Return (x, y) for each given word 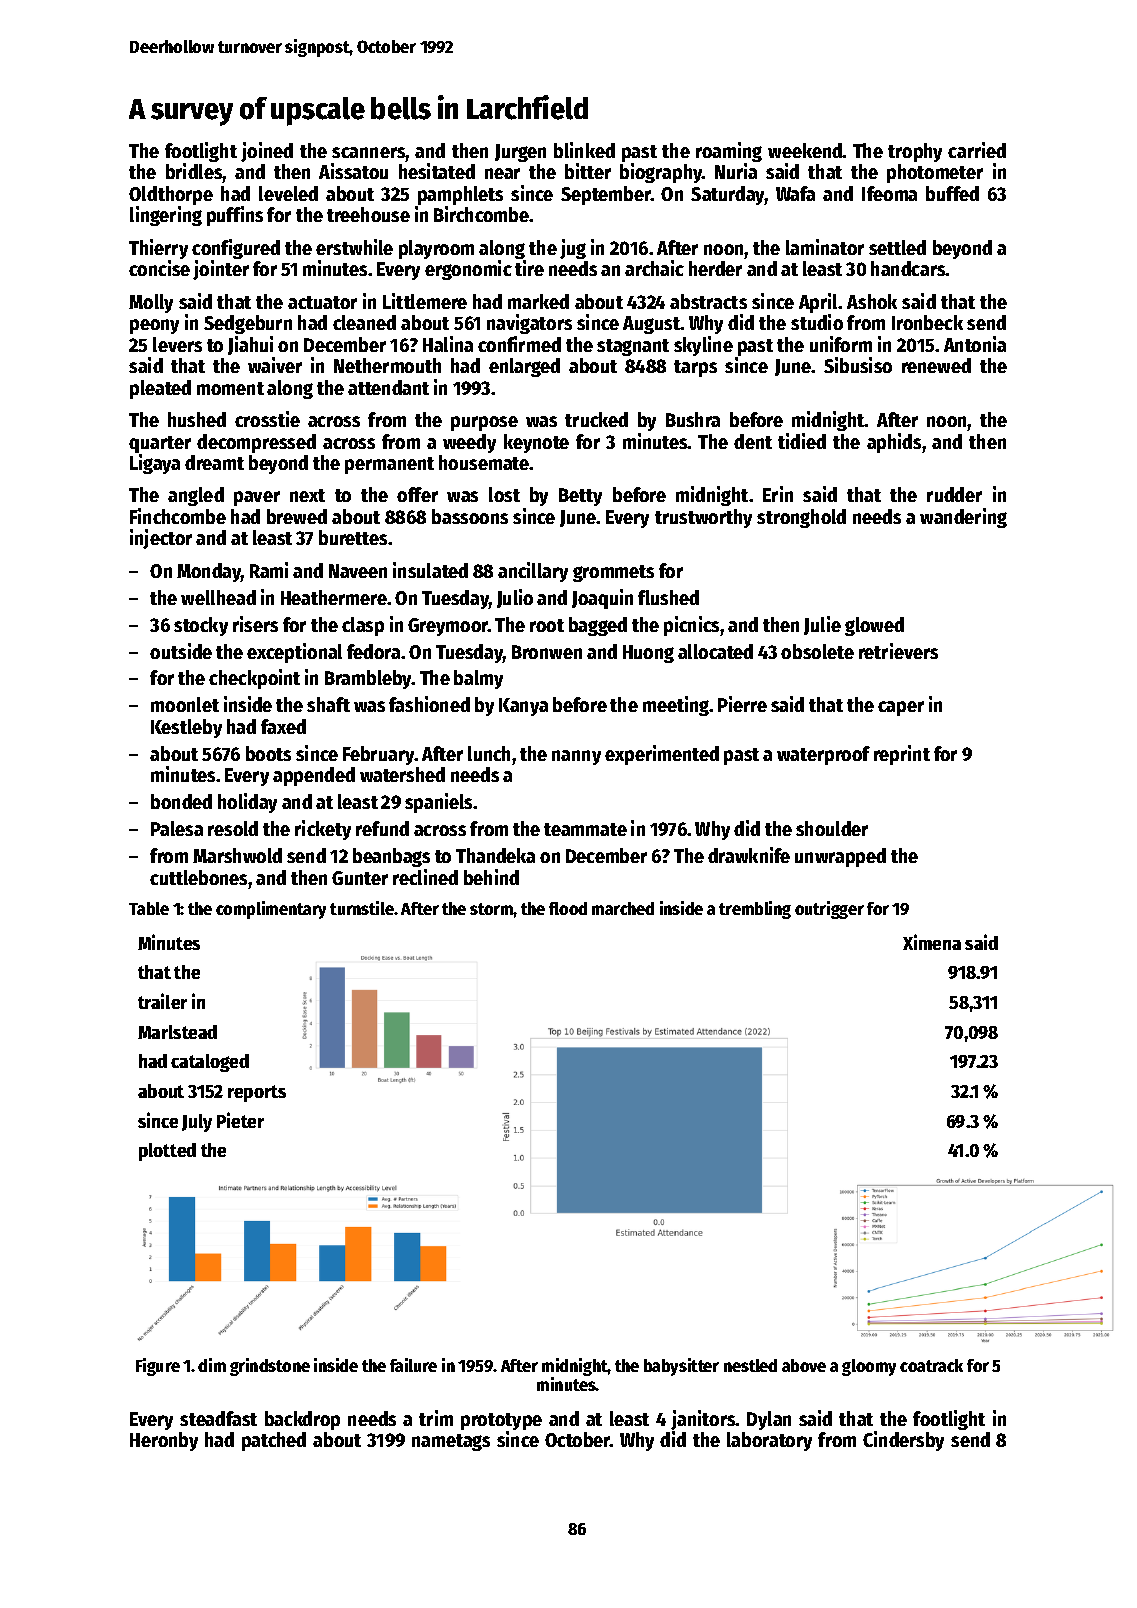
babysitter (681, 1367)
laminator (825, 247)
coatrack (931, 1365)
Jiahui (250, 345)
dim (212, 1365)
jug (573, 249)
